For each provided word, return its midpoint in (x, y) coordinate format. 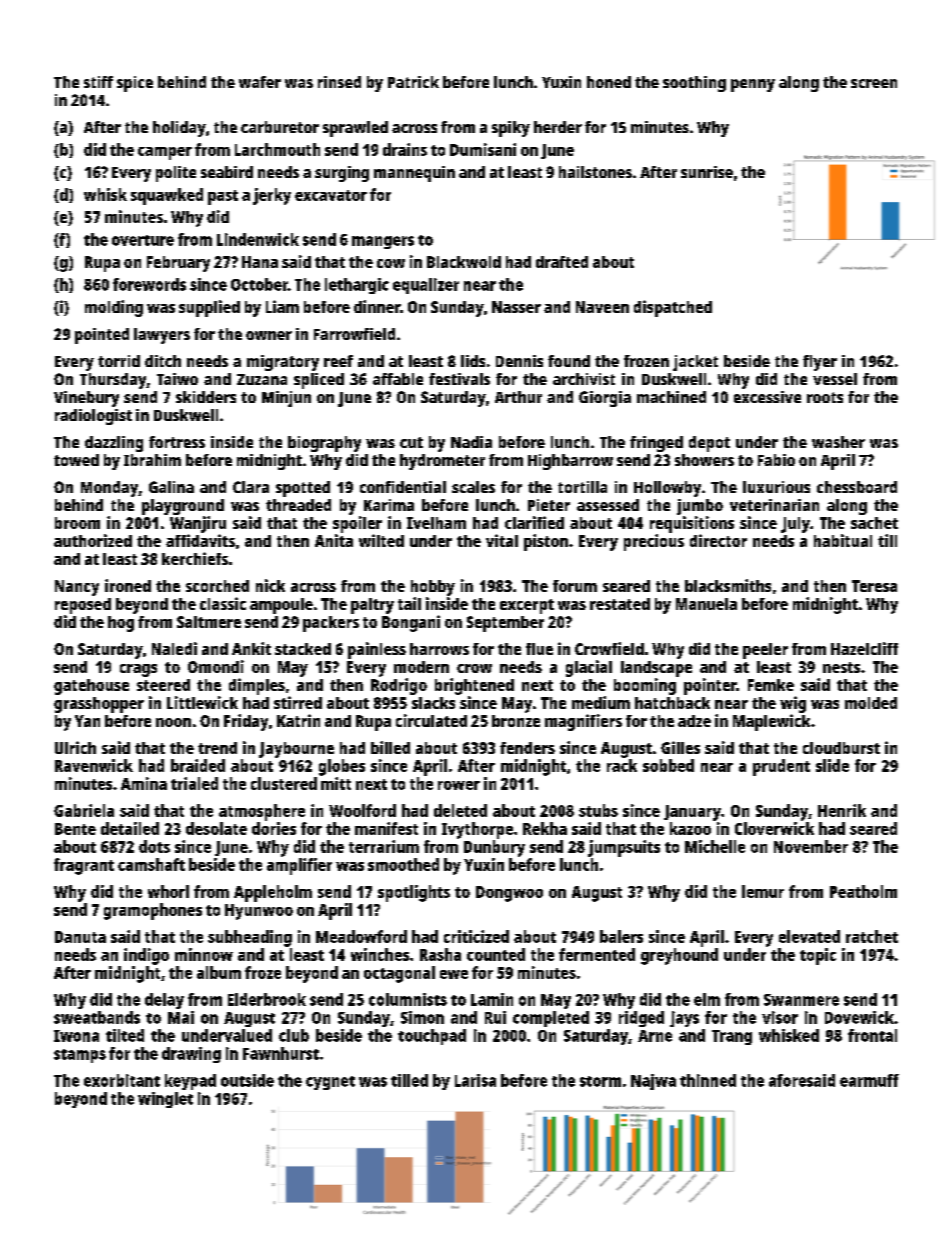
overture (143, 240)
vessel (835, 379)
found (569, 361)
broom (77, 523)
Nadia (471, 442)
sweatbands (97, 1017)
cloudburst (841, 748)
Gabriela (84, 810)
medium (601, 702)
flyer (820, 363)
